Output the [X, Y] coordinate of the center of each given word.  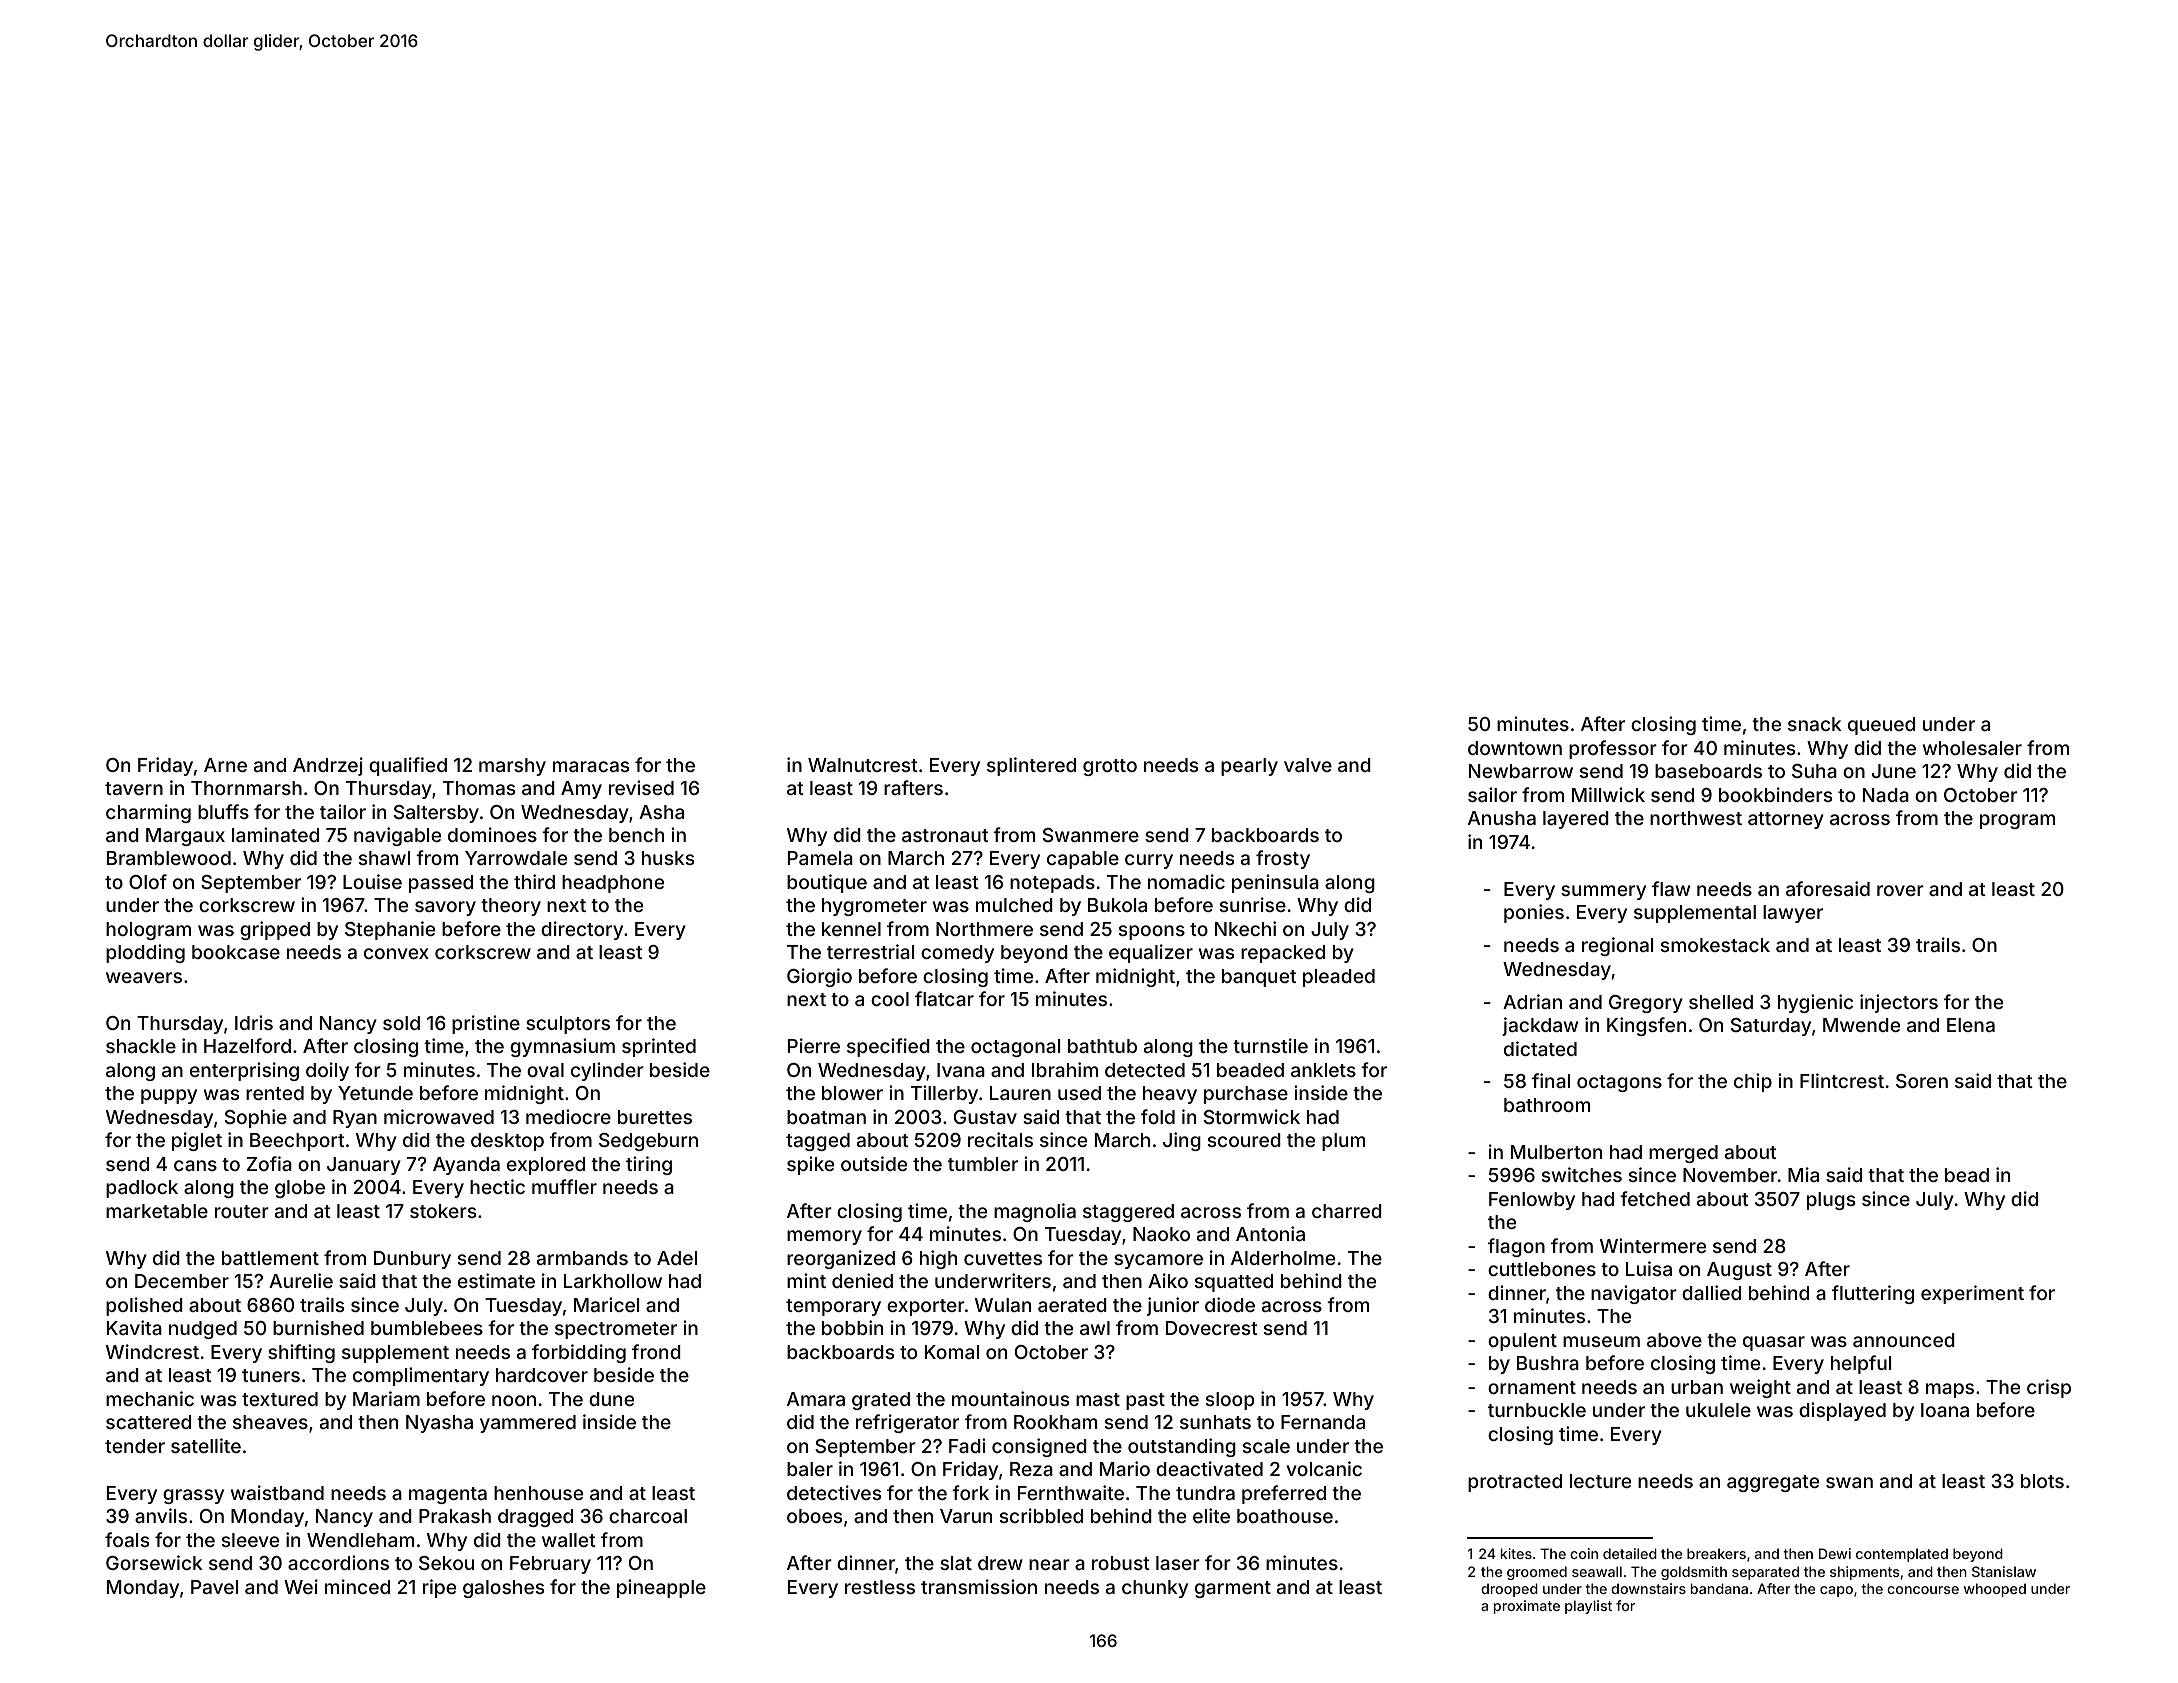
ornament [1532, 1387]
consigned [1039, 1447]
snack [1814, 724]
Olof [148, 881]
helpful [1861, 1364]
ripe [439, 1588]
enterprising [244, 1071]
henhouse [538, 1493]
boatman [826, 1117]
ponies [1534, 913]
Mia [1803, 1174]
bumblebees [427, 1328]
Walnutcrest [863, 765]
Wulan [1003, 1305]
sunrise [1253, 904]
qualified [408, 766]
